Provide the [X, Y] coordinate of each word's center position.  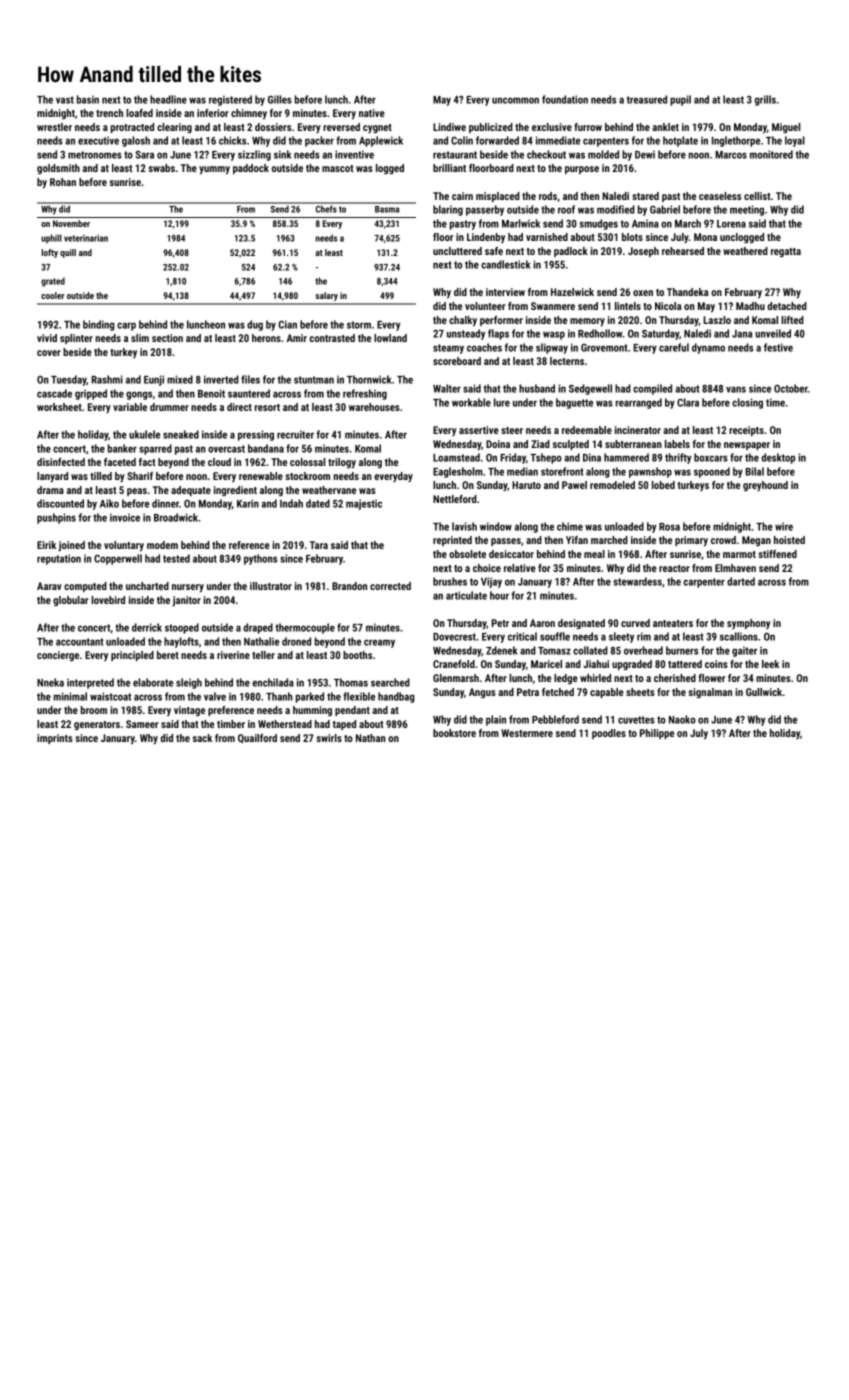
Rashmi [107, 379]
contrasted [332, 338]
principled [132, 656]
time [775, 402]
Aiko [109, 503]
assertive [479, 430]
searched [390, 682]
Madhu [750, 306]
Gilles [280, 99]
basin [88, 99]
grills [765, 100]
